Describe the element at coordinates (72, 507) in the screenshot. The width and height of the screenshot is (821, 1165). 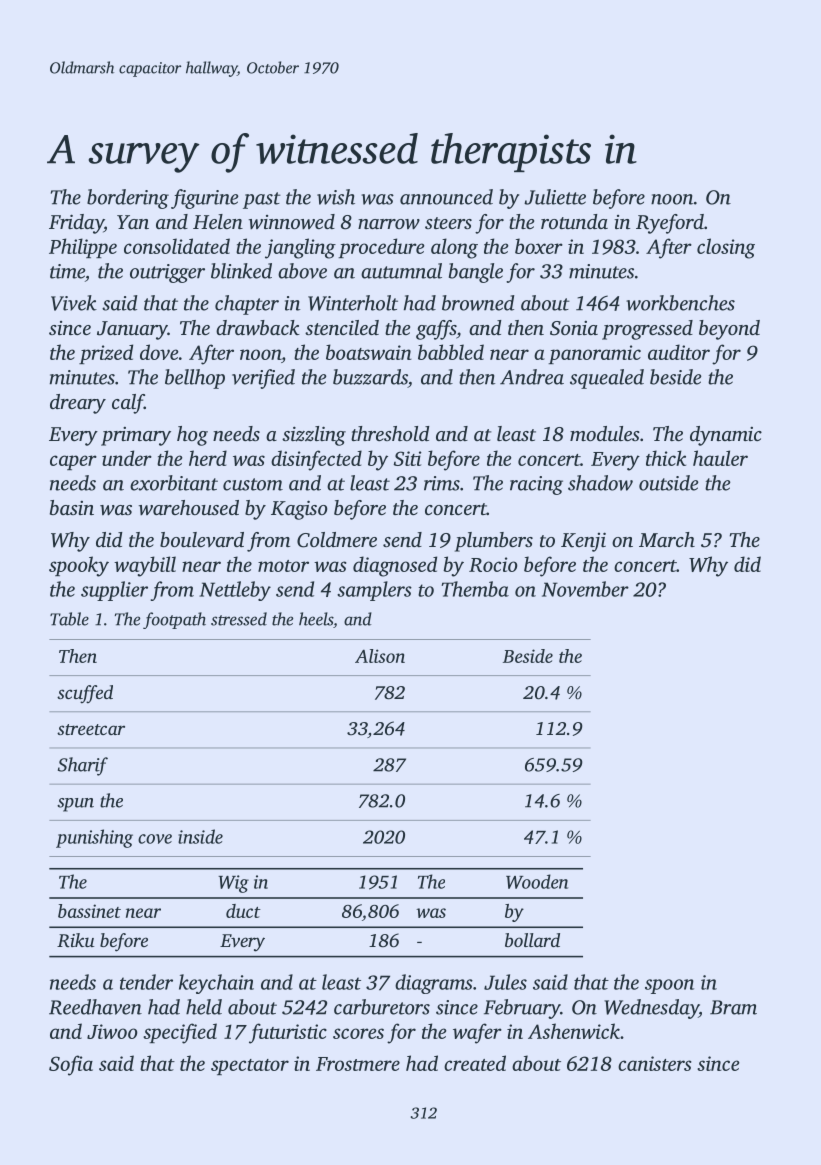
I see `basin` at that location.
